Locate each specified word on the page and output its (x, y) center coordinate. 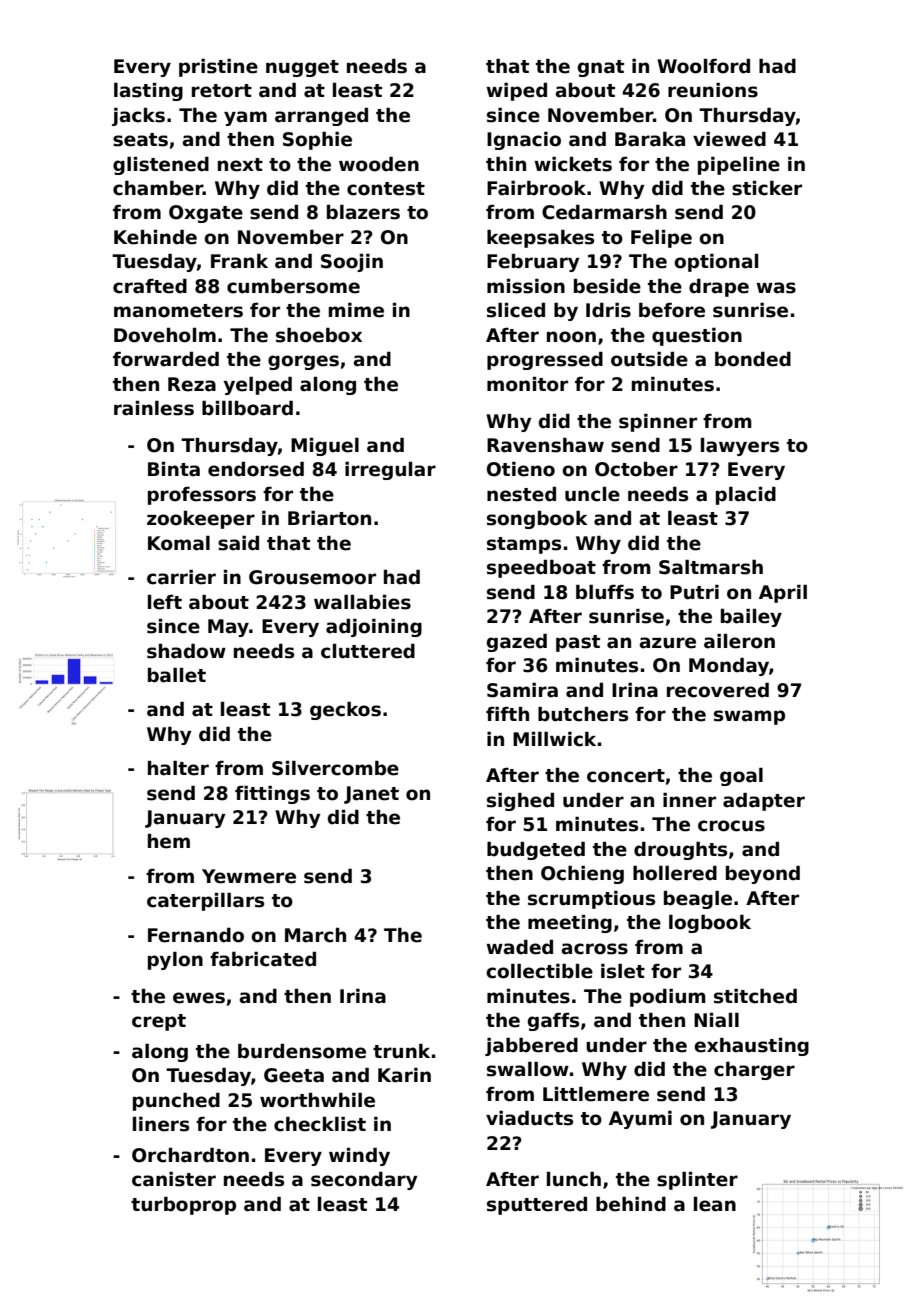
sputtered (537, 1206)
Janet (371, 795)
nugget (302, 68)
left (165, 602)
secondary (364, 1181)
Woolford (703, 66)
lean (715, 1204)
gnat (601, 68)
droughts (680, 851)
